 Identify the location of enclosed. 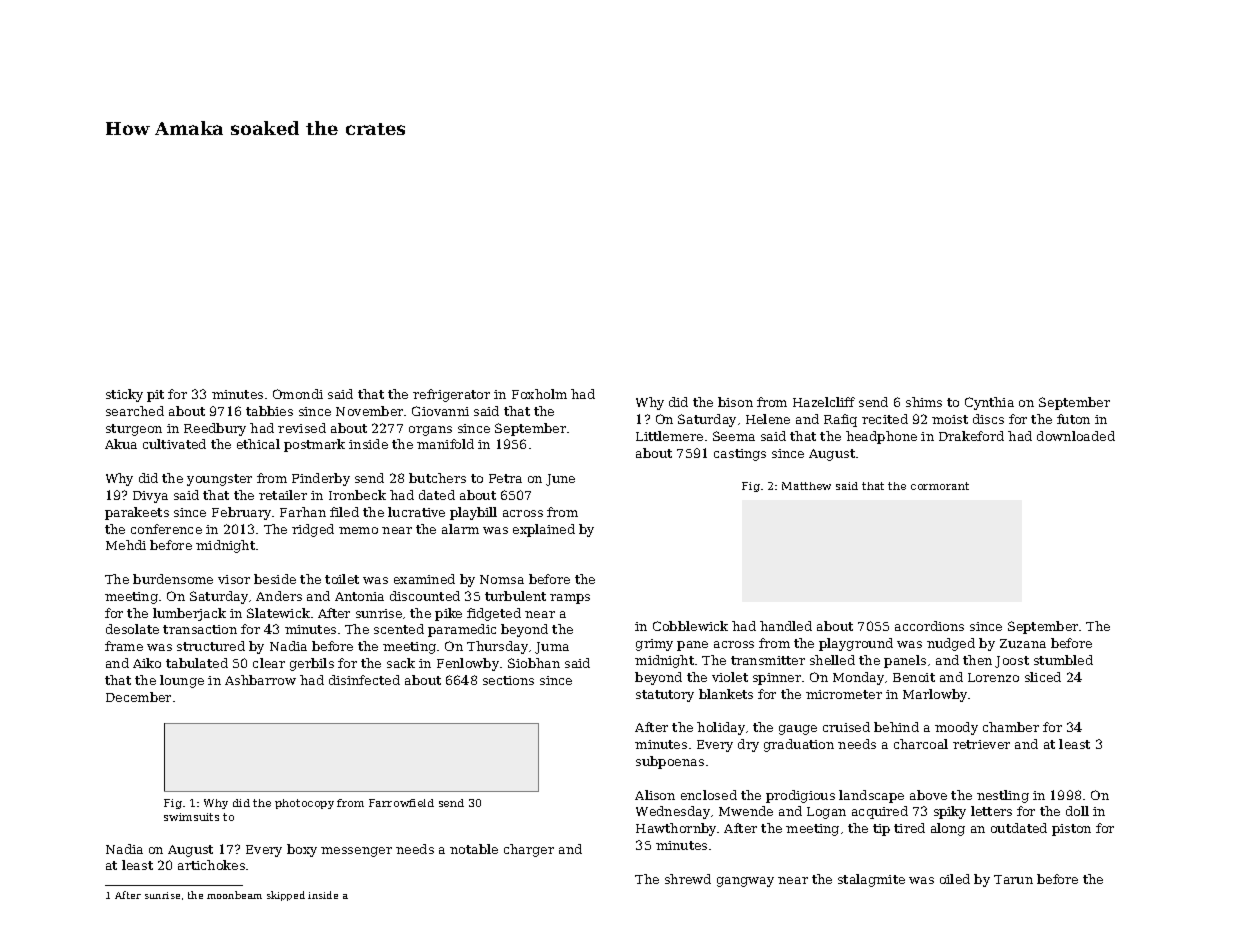
(709, 795).
